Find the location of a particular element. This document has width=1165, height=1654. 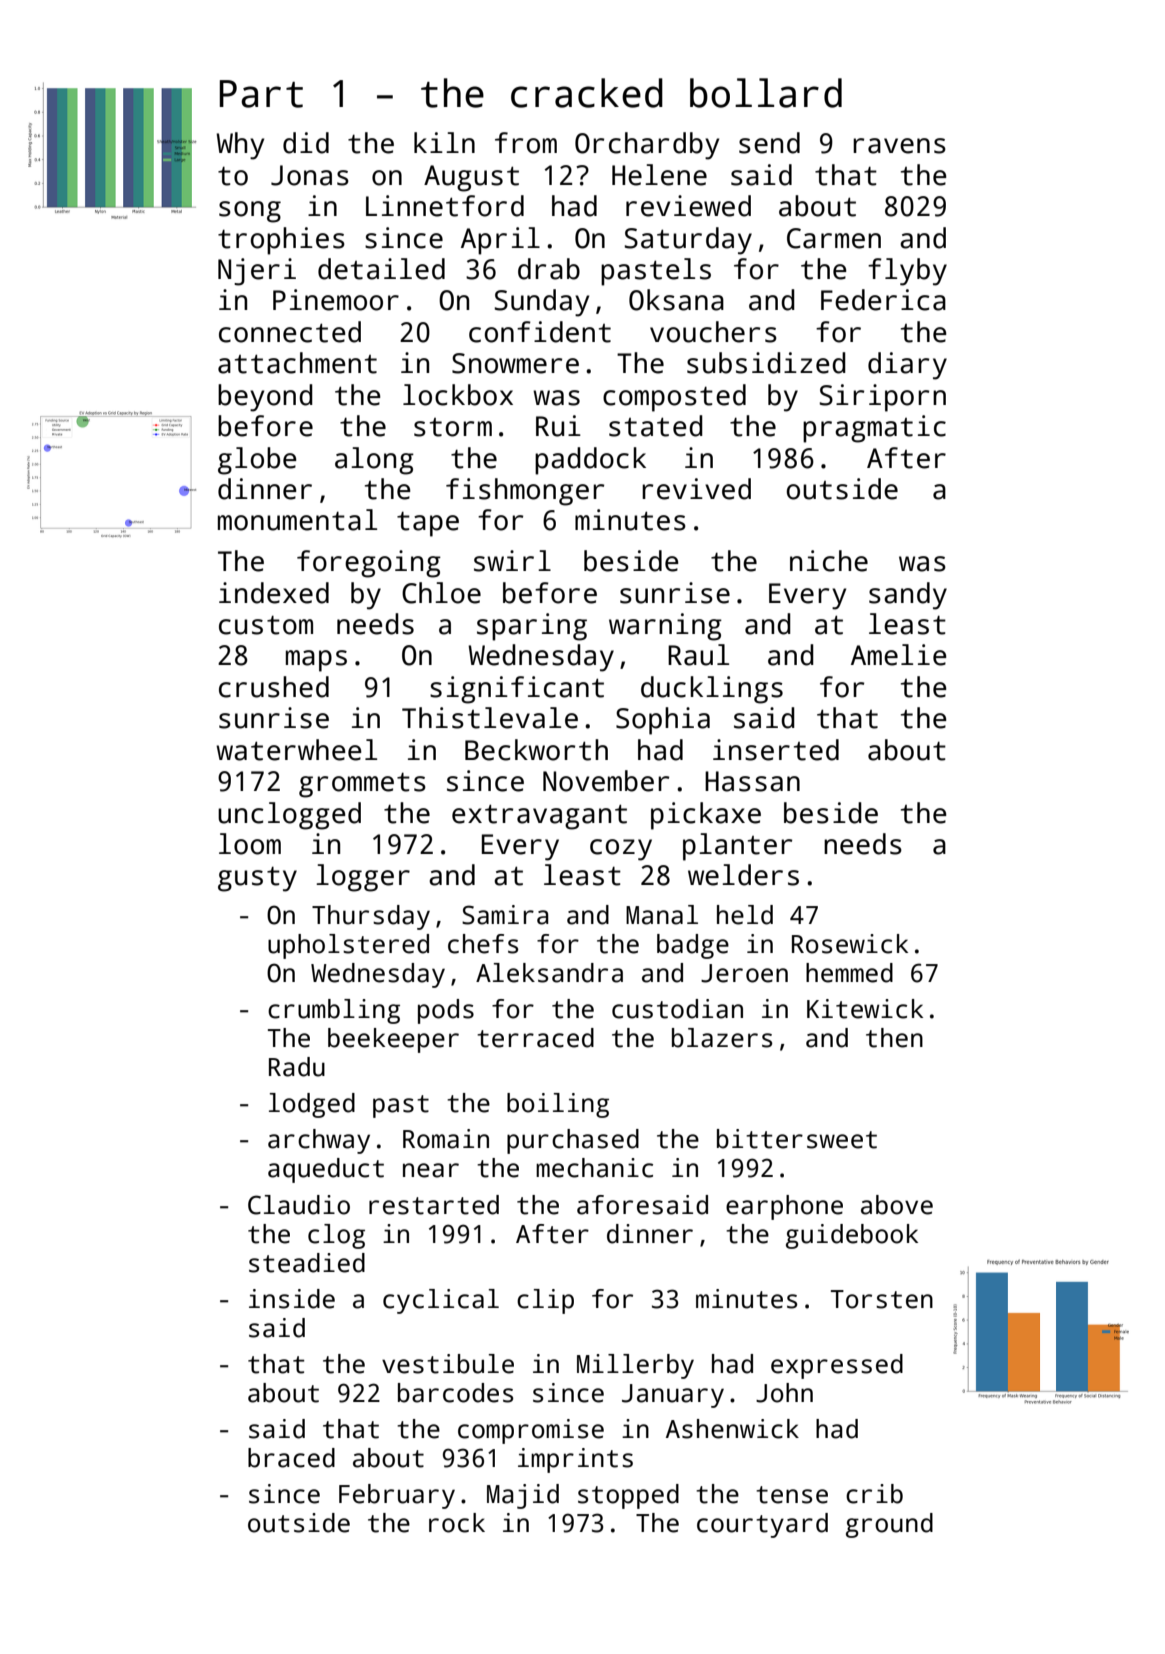

planter is located at coordinates (737, 847).
